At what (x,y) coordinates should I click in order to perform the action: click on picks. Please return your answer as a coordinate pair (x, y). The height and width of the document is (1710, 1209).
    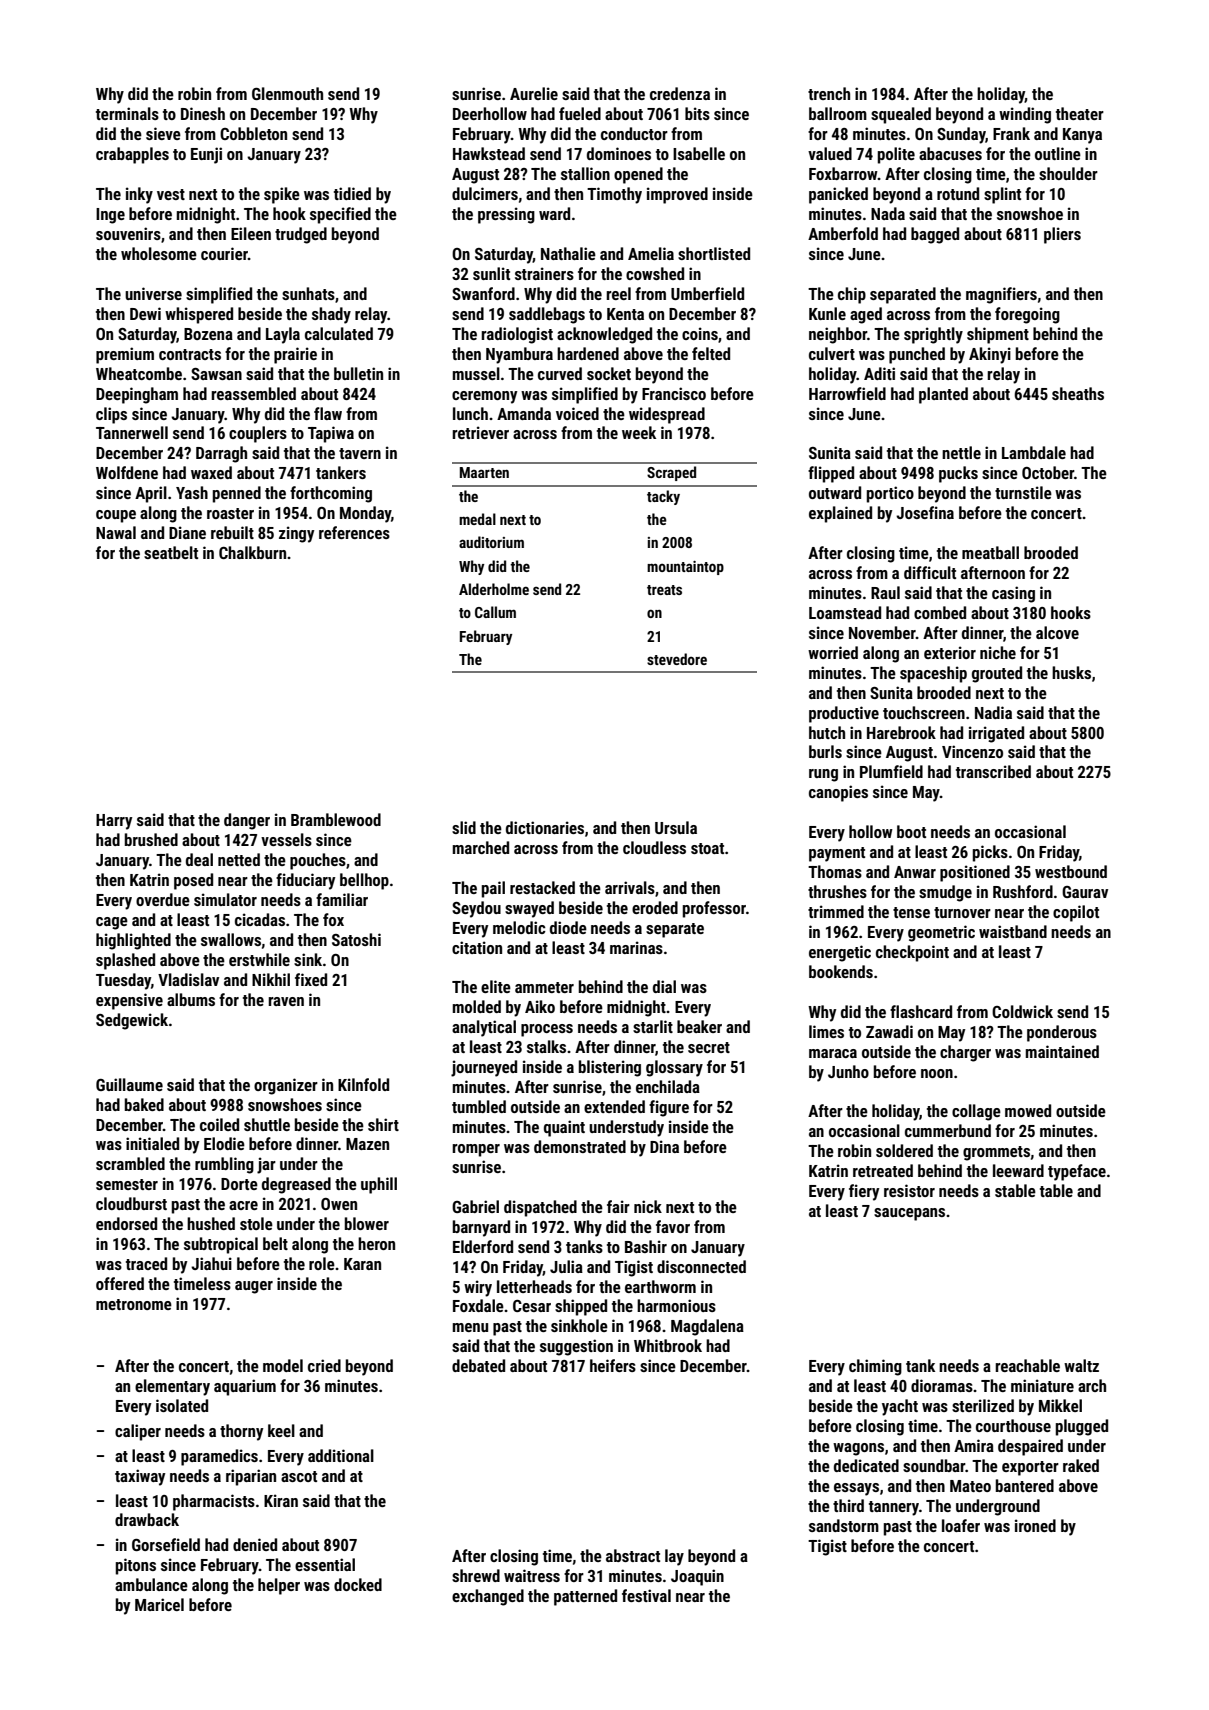
    Looking at the image, I should click on (990, 853).
